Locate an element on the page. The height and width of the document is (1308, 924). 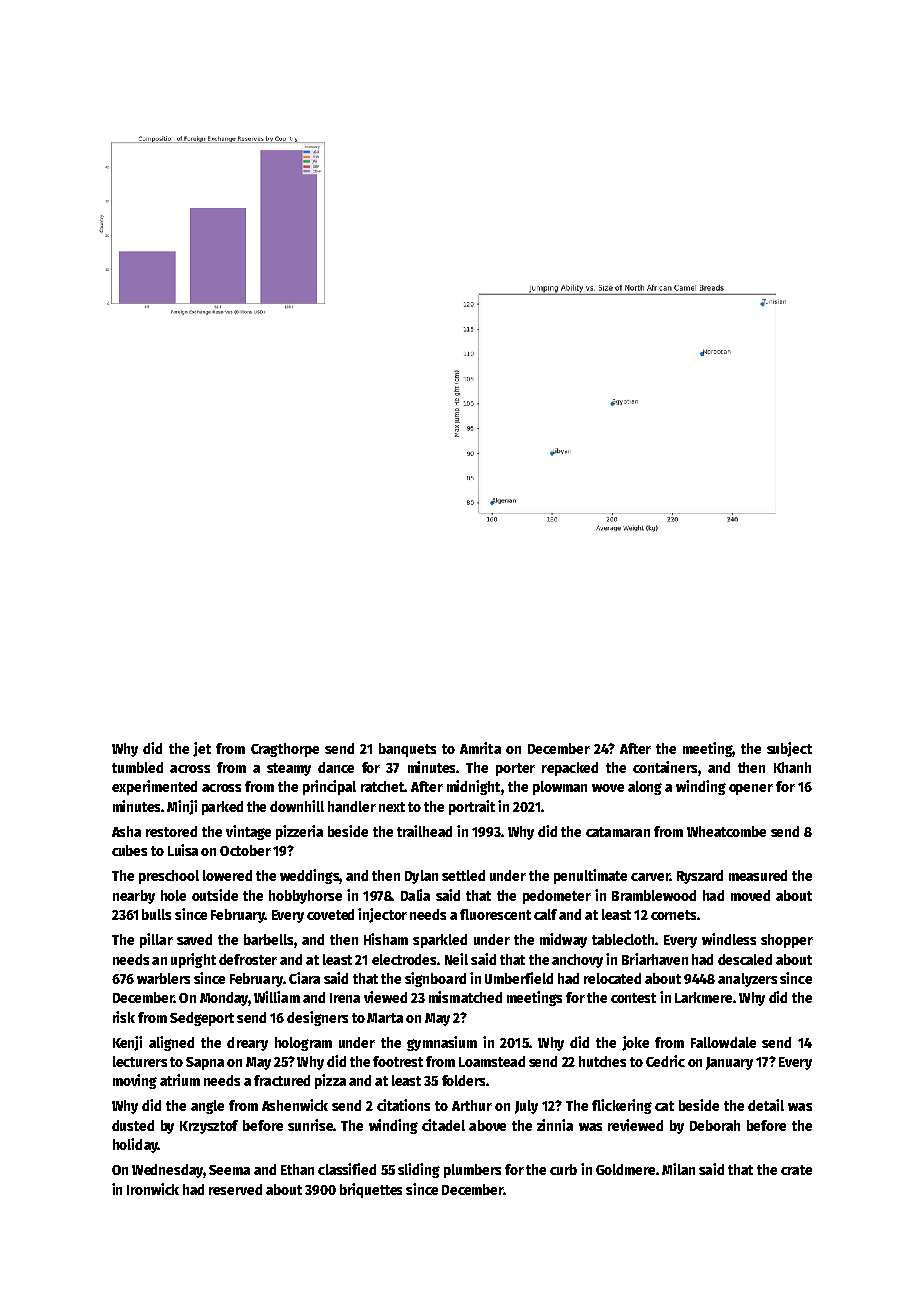
jet is located at coordinates (202, 749).
